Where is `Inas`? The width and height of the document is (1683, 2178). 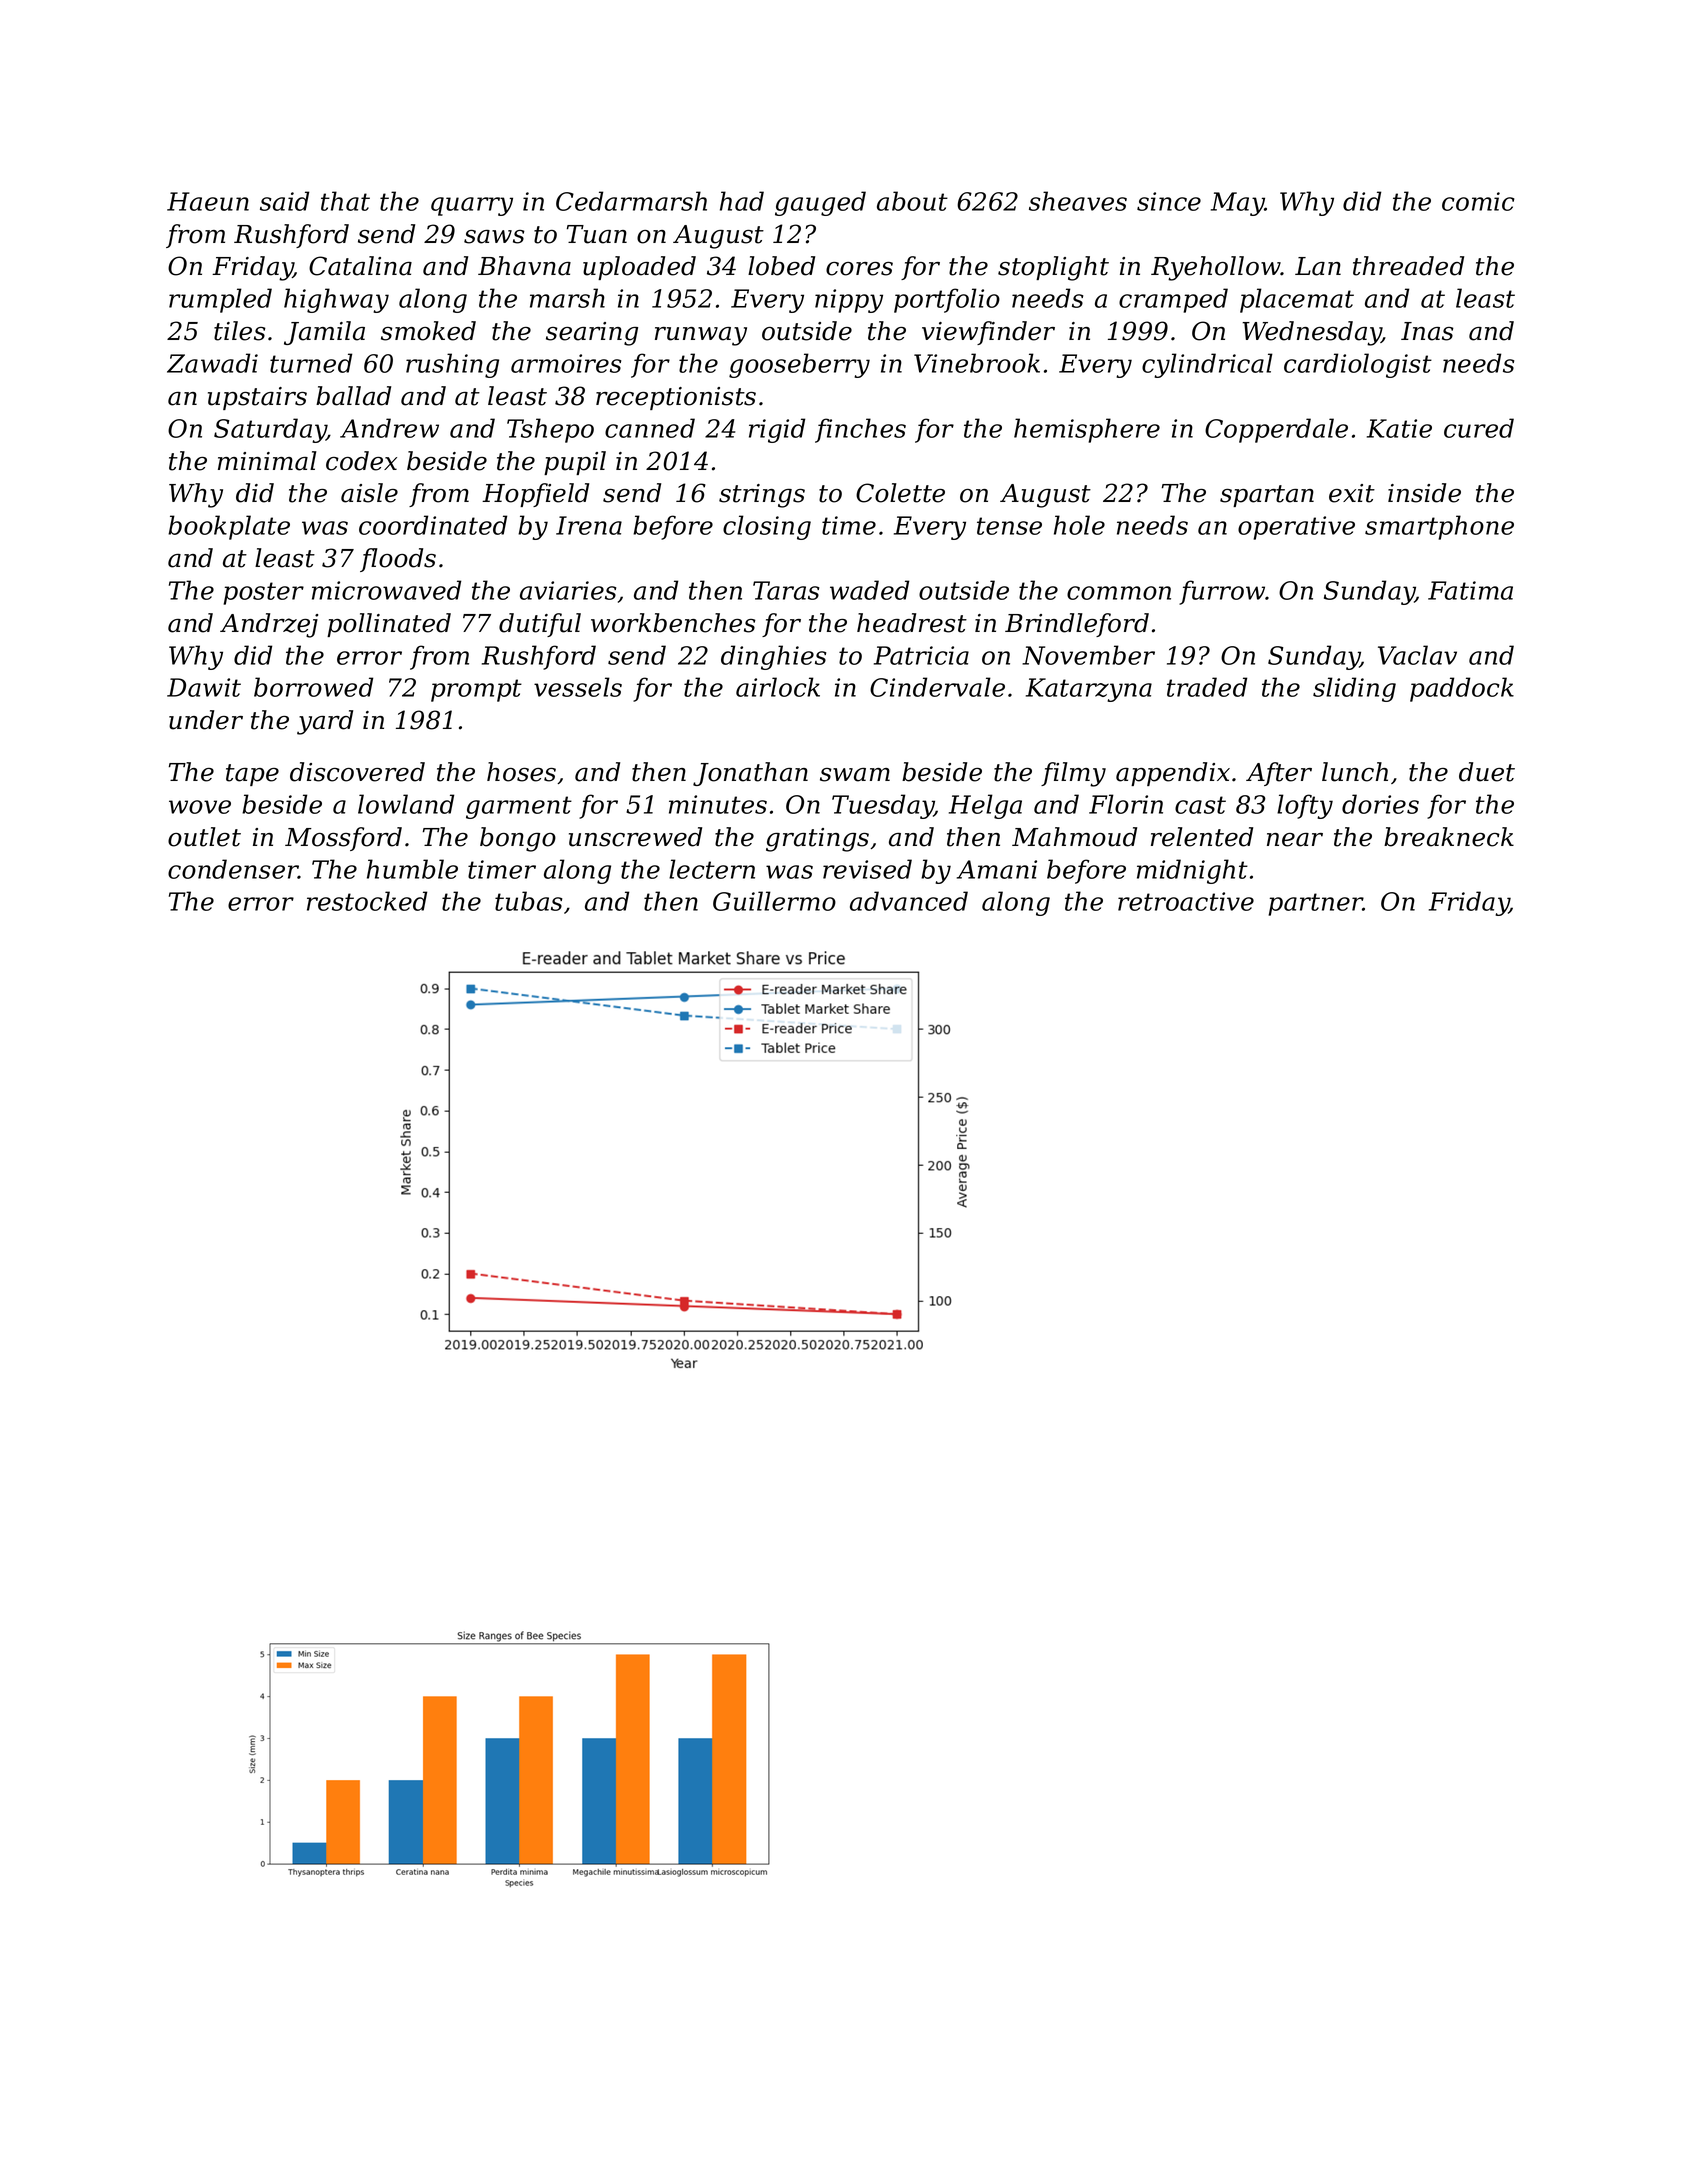
Inas is located at coordinates (1427, 331).
